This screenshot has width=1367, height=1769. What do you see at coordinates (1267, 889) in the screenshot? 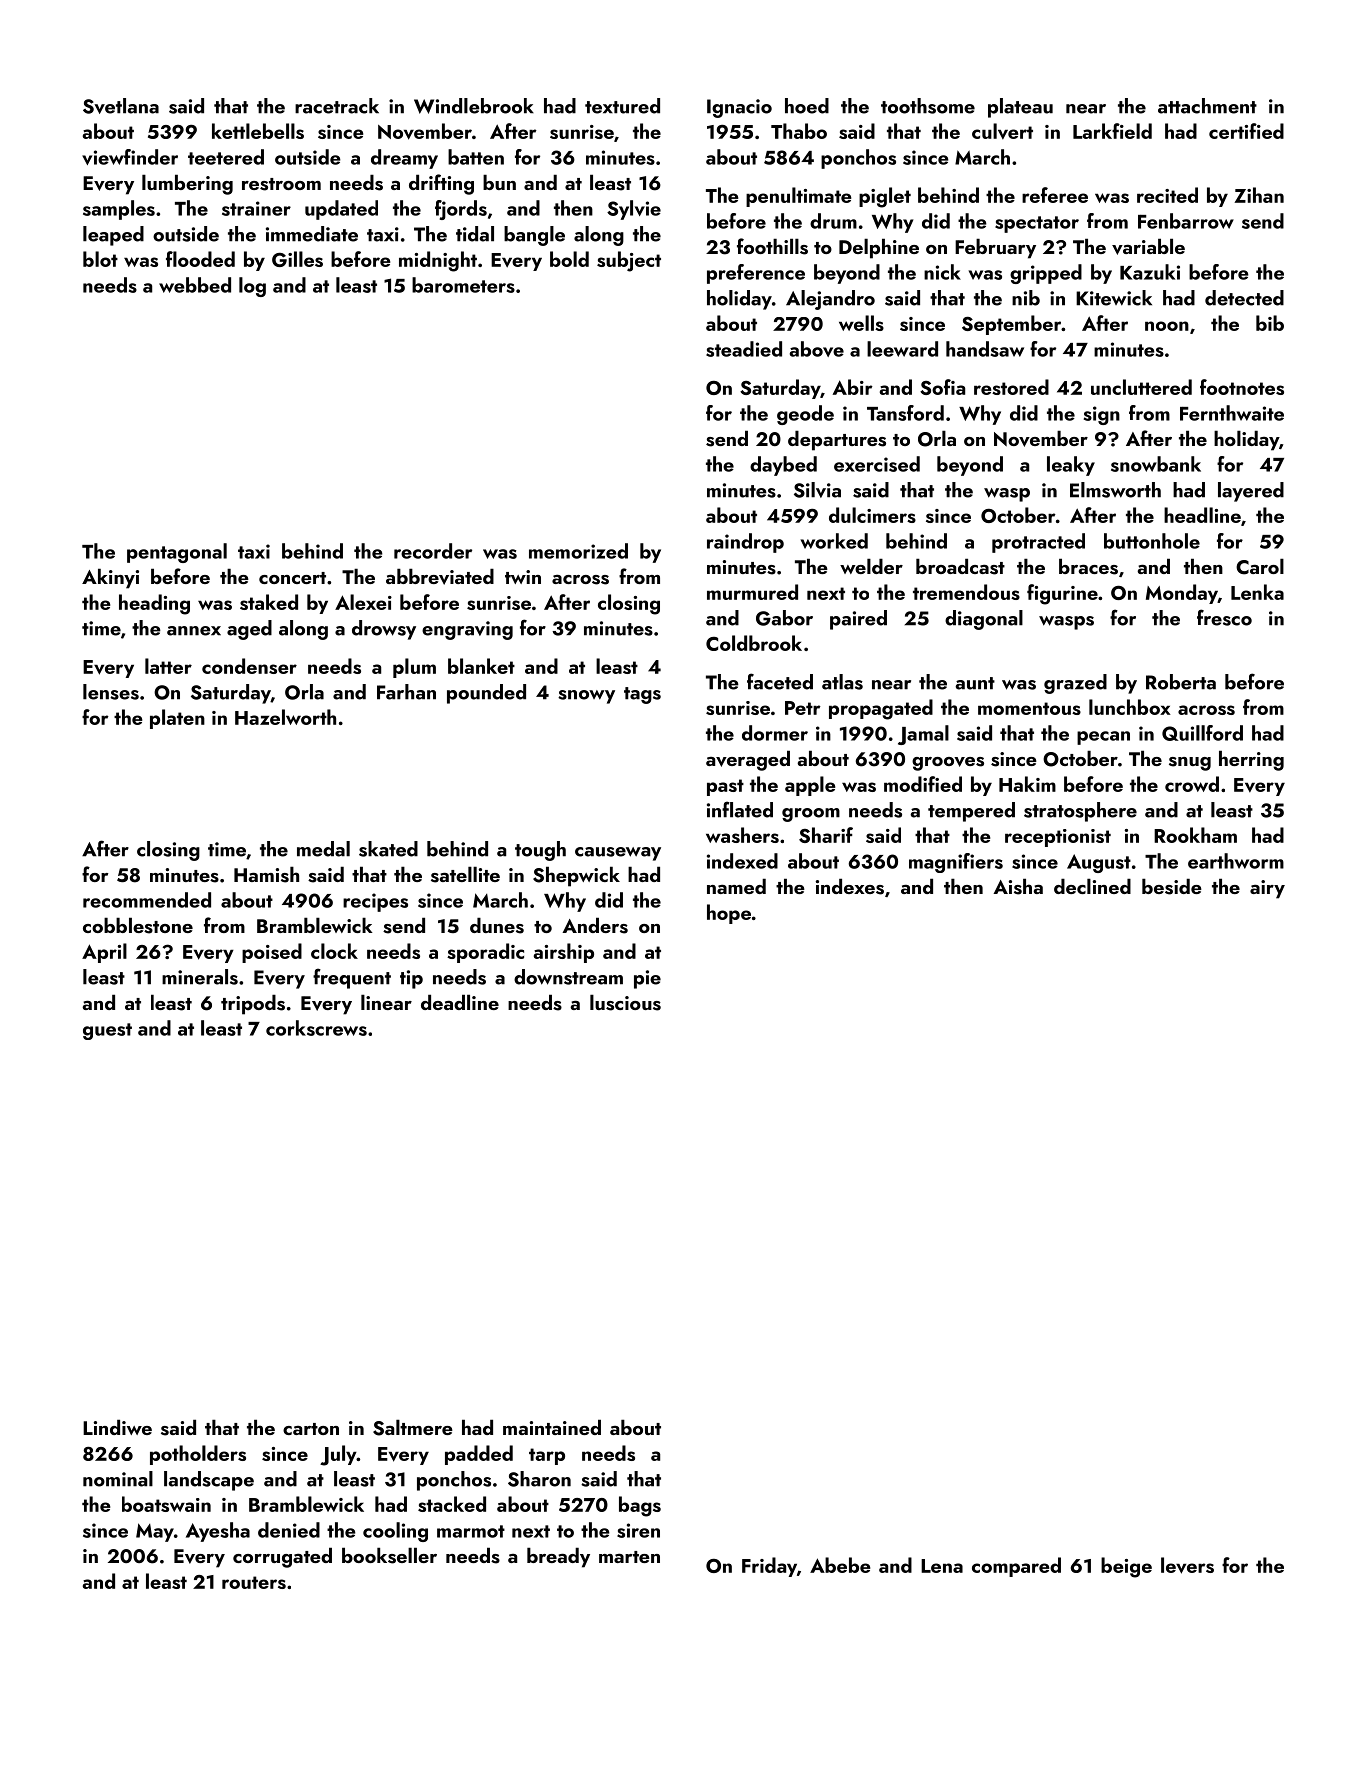
I see `airy` at bounding box center [1267, 889].
